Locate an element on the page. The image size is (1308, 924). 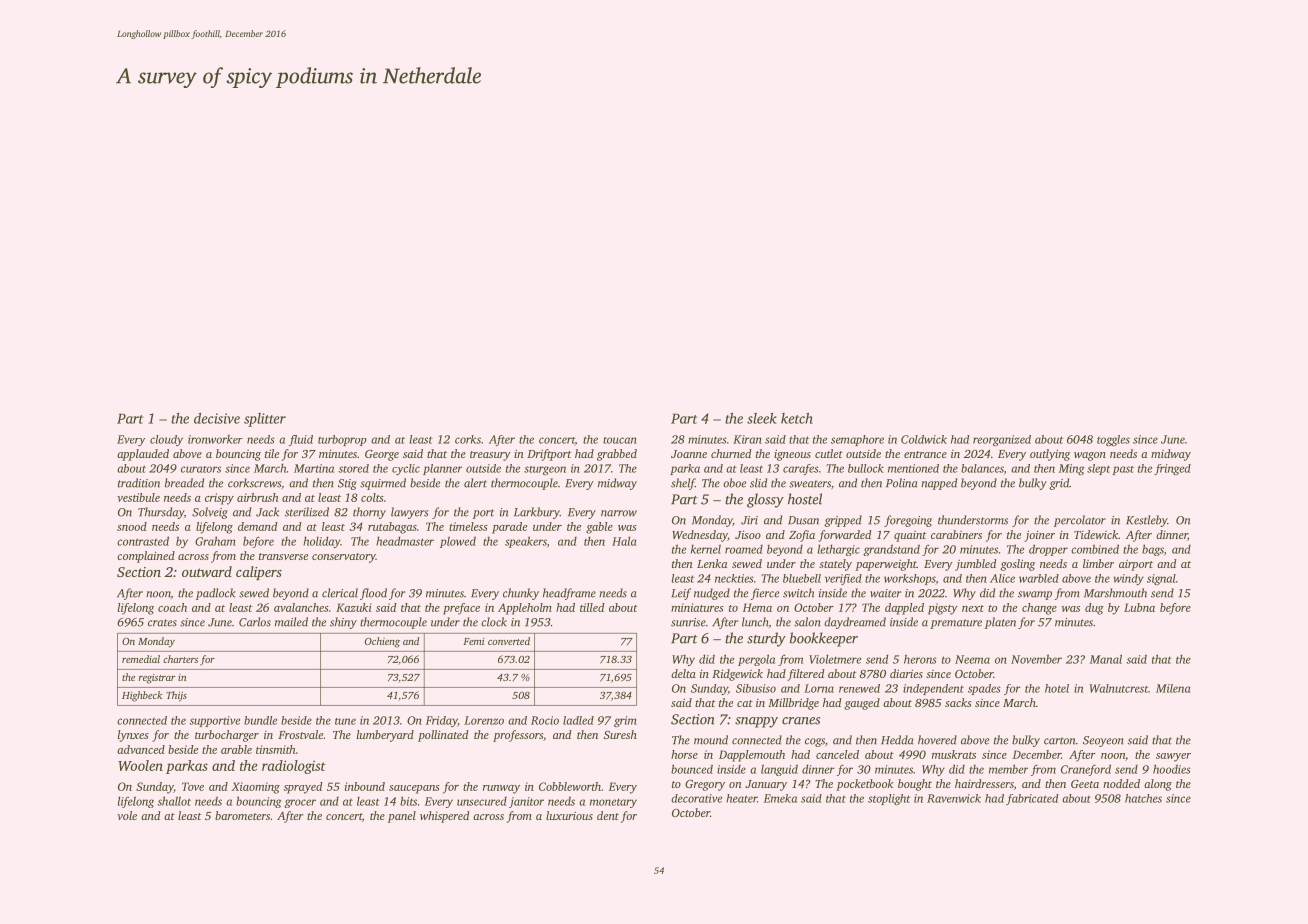
platen is located at coordinates (1000, 623).
